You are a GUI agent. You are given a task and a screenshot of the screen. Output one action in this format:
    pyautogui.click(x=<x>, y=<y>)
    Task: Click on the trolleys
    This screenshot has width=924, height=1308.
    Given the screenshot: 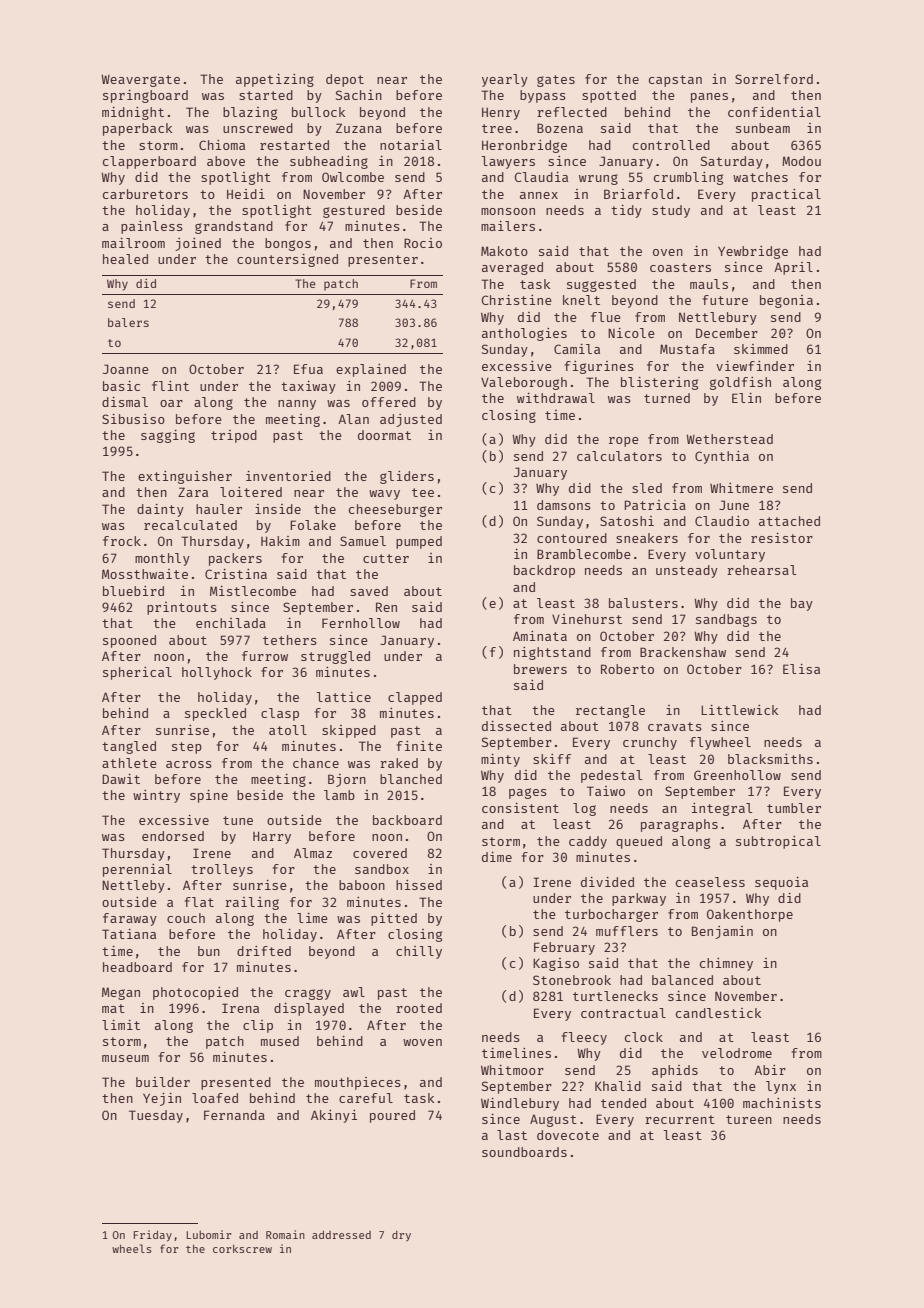 What is the action you would take?
    pyautogui.click(x=222, y=870)
